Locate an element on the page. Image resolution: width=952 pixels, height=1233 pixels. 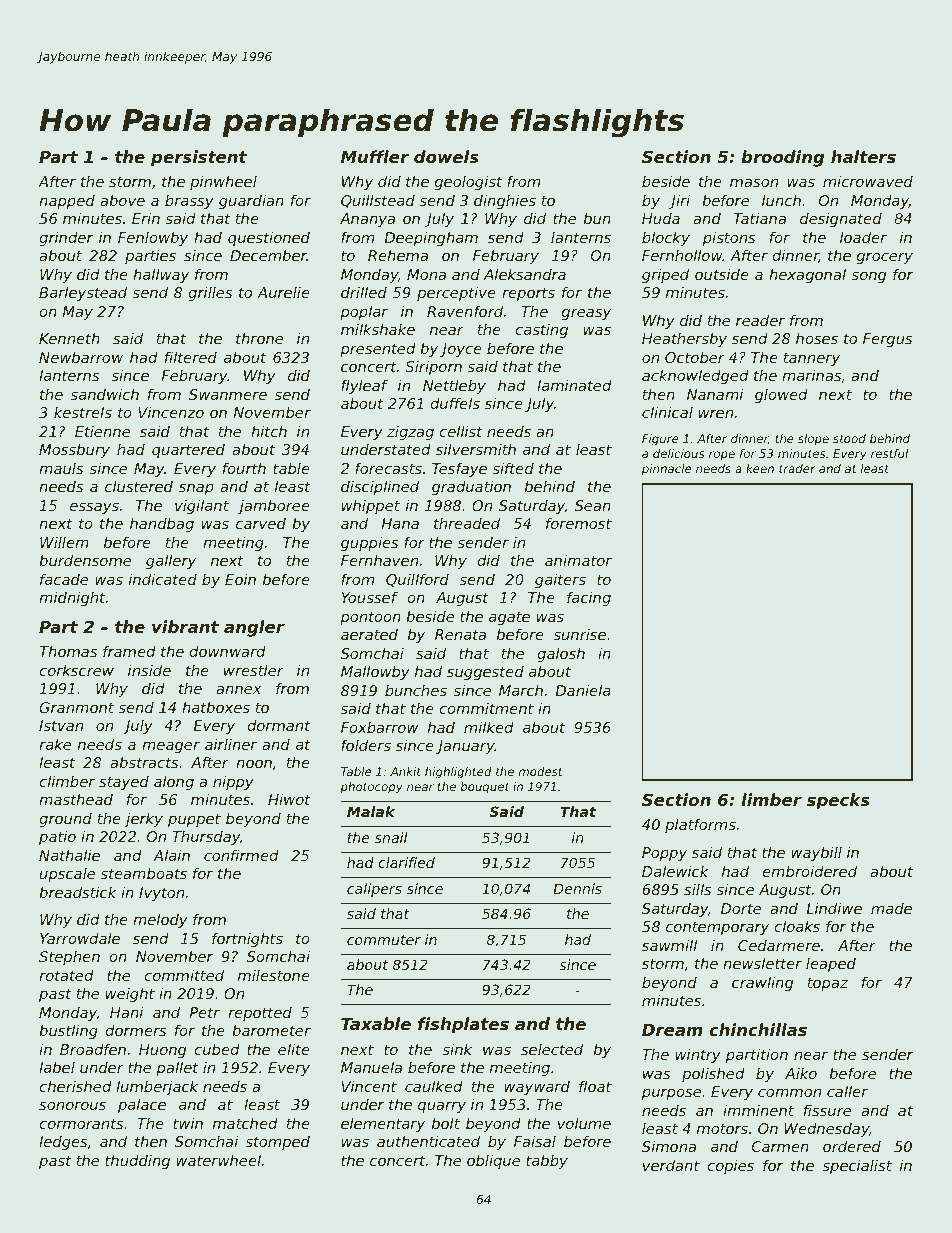
halters is located at coordinates (863, 156).
